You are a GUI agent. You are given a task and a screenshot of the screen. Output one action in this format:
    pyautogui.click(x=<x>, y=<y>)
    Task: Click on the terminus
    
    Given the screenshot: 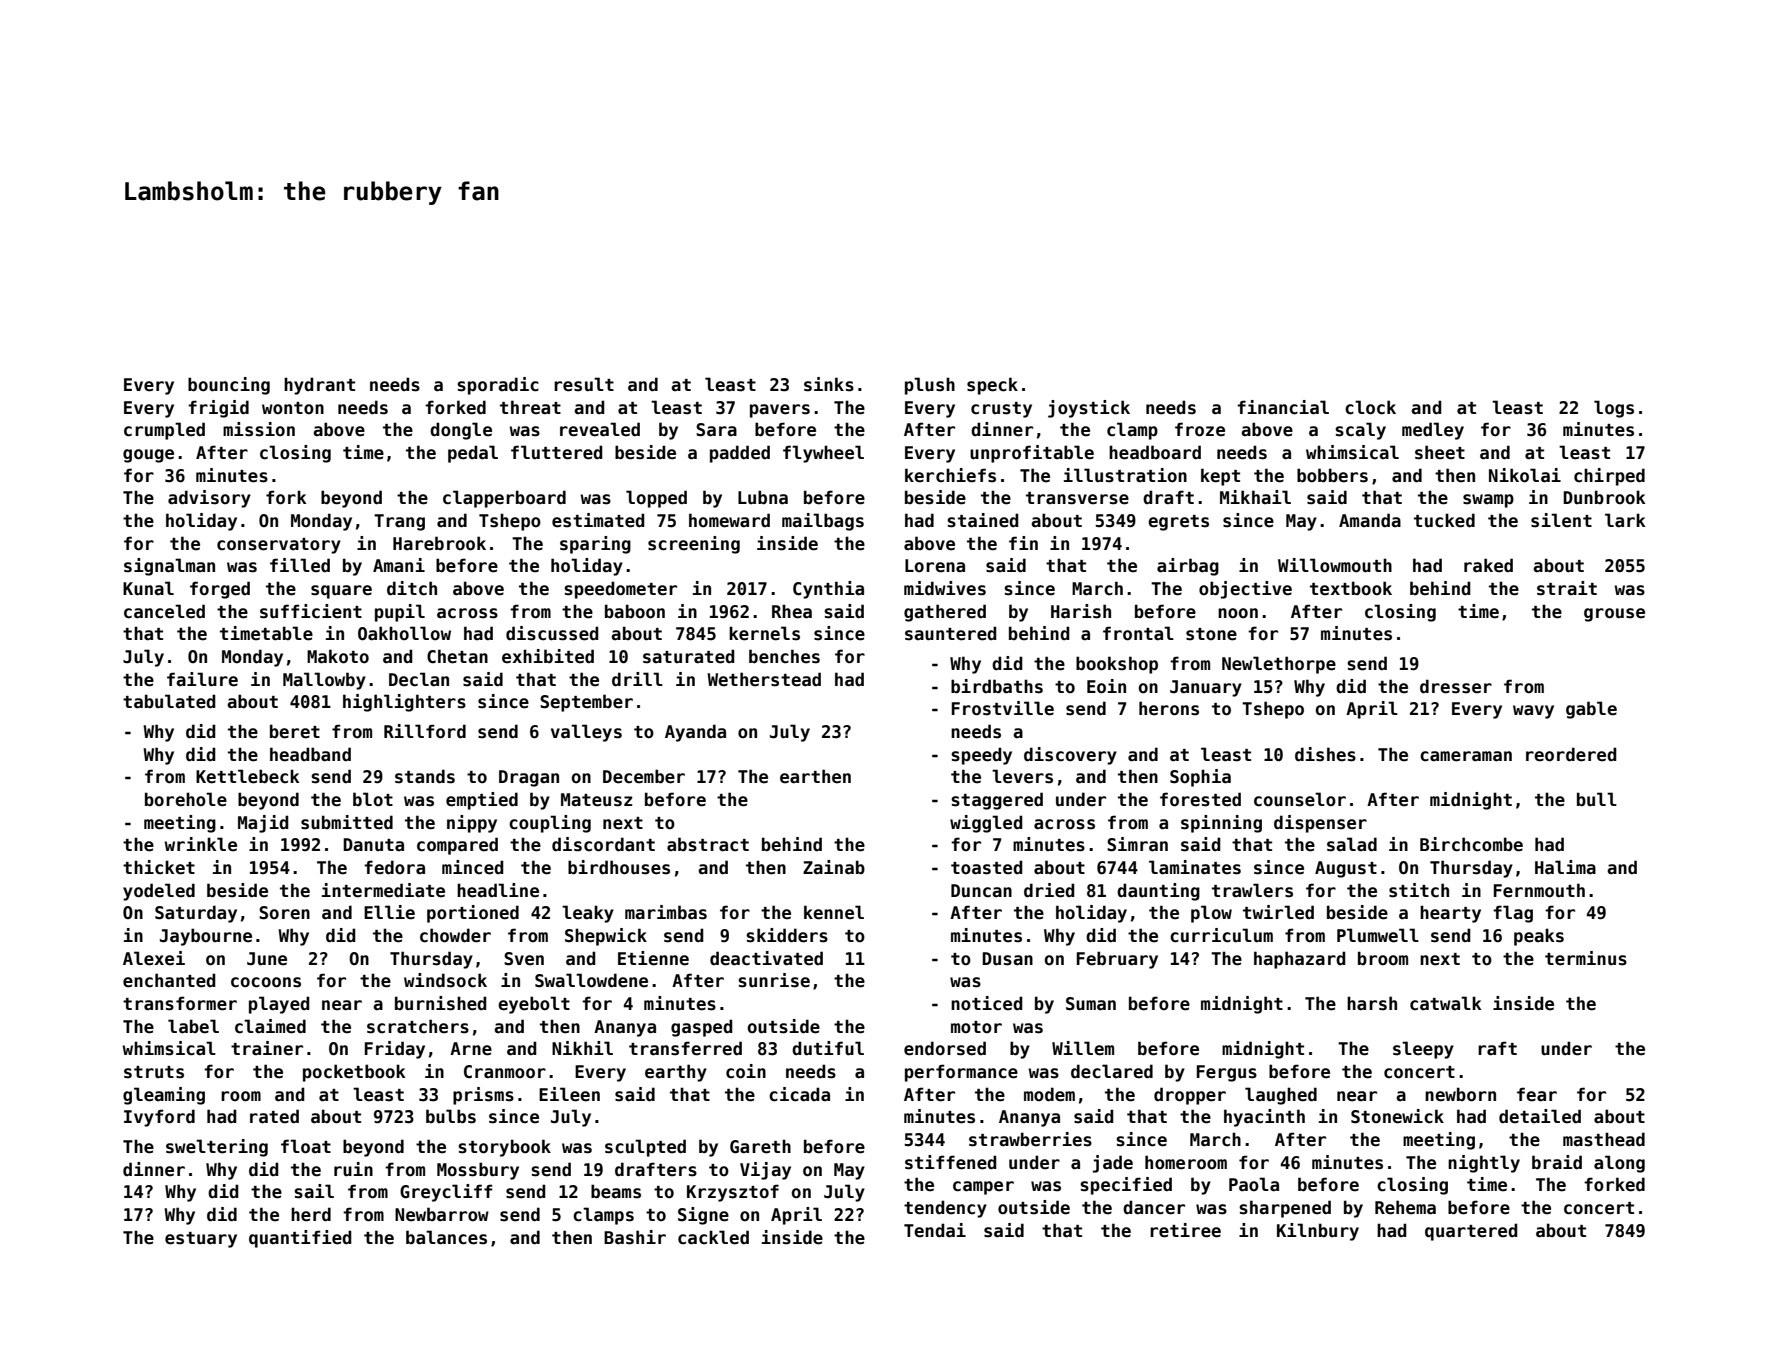 What is the action you would take?
    pyautogui.click(x=1586, y=958)
